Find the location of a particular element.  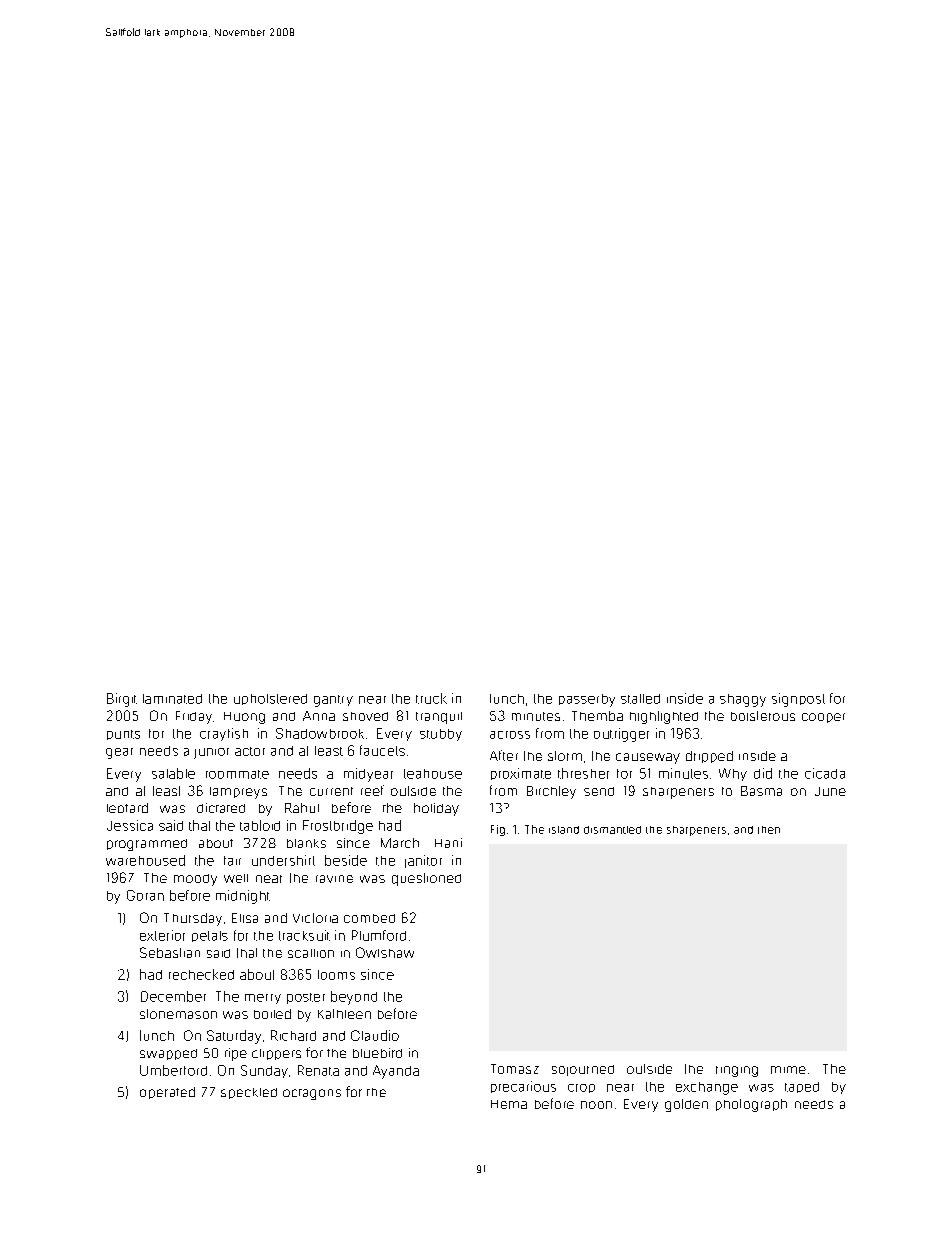

December is located at coordinates (173, 996).
